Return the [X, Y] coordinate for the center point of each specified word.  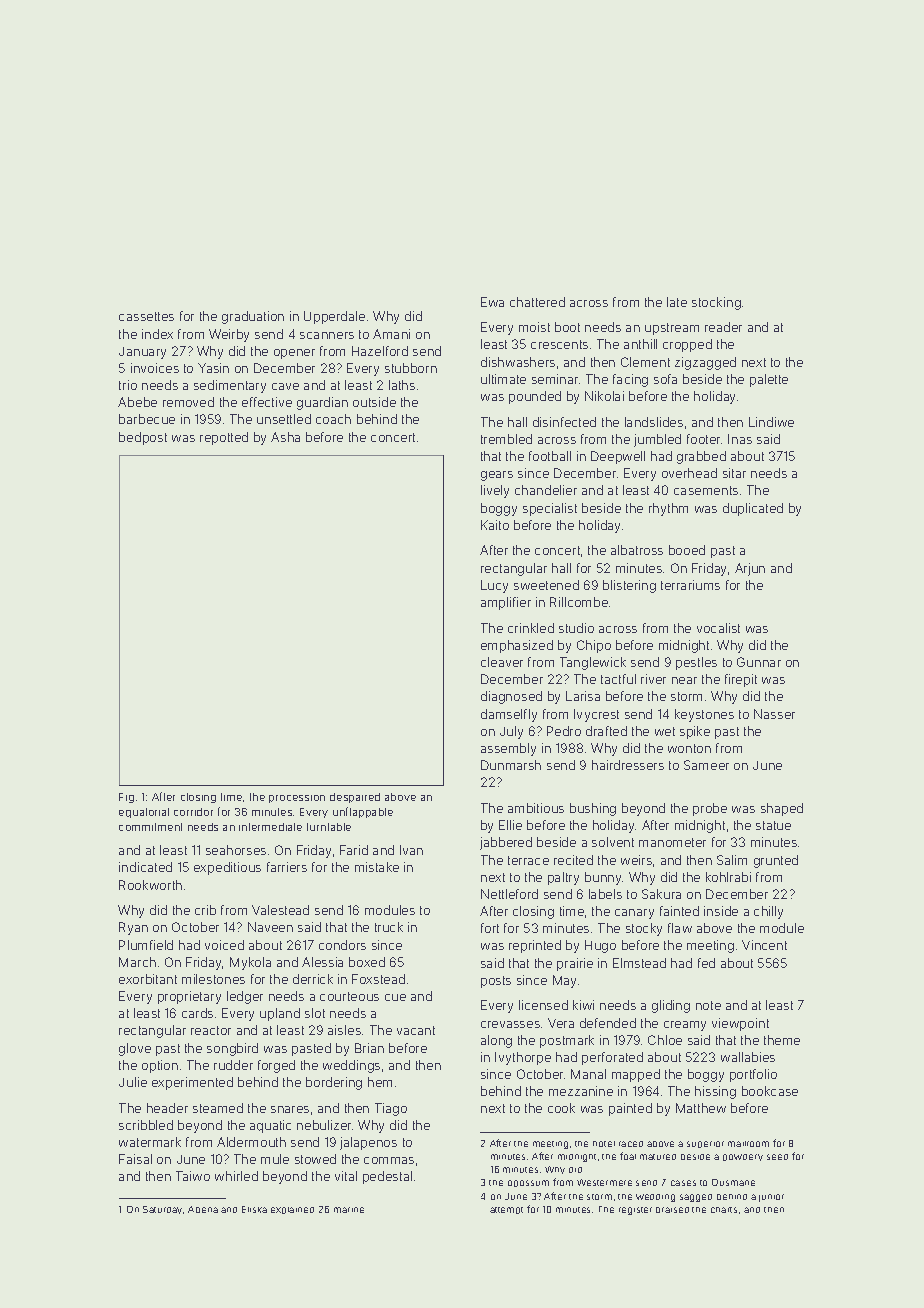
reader [723, 327]
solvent [613, 842]
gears [497, 476]
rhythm [668, 509]
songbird [232, 1049]
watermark [150, 1142]
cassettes [146, 316]
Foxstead [378, 979]
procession [297, 799]
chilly [768, 912]
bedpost [143, 438]
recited [573, 860]
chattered [537, 302]
